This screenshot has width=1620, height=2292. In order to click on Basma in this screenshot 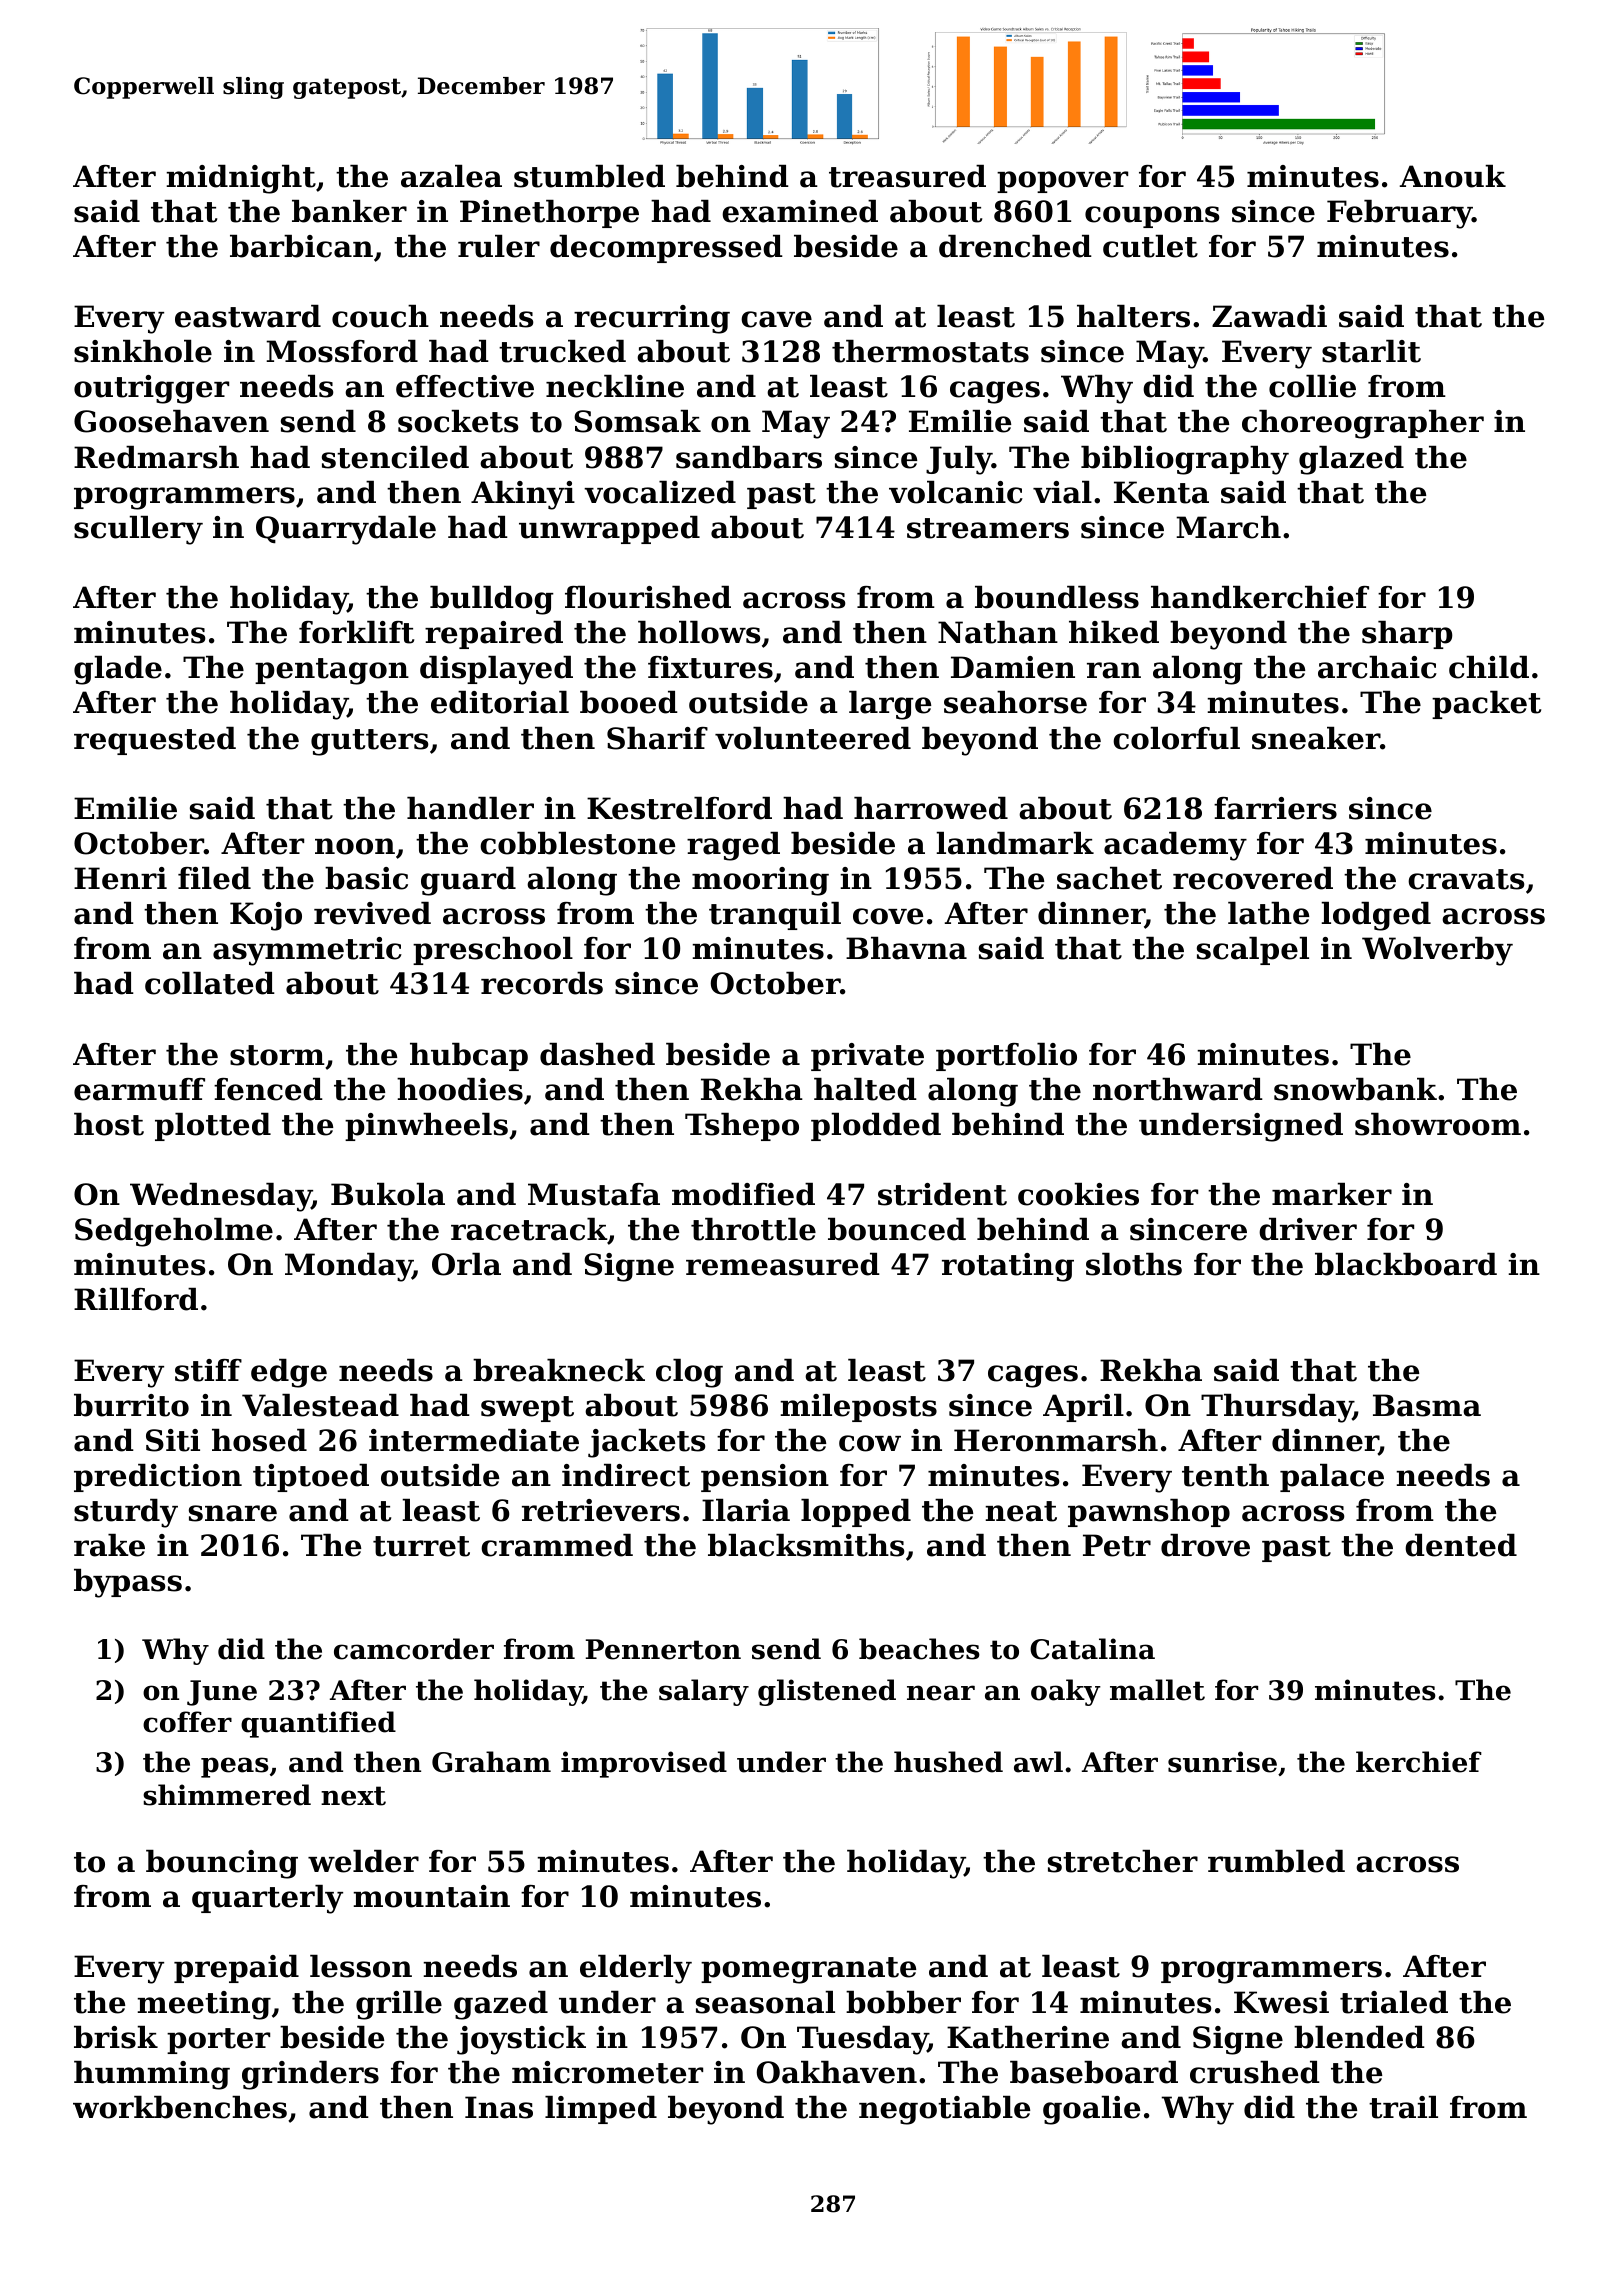, I will do `click(1427, 1405)`.
